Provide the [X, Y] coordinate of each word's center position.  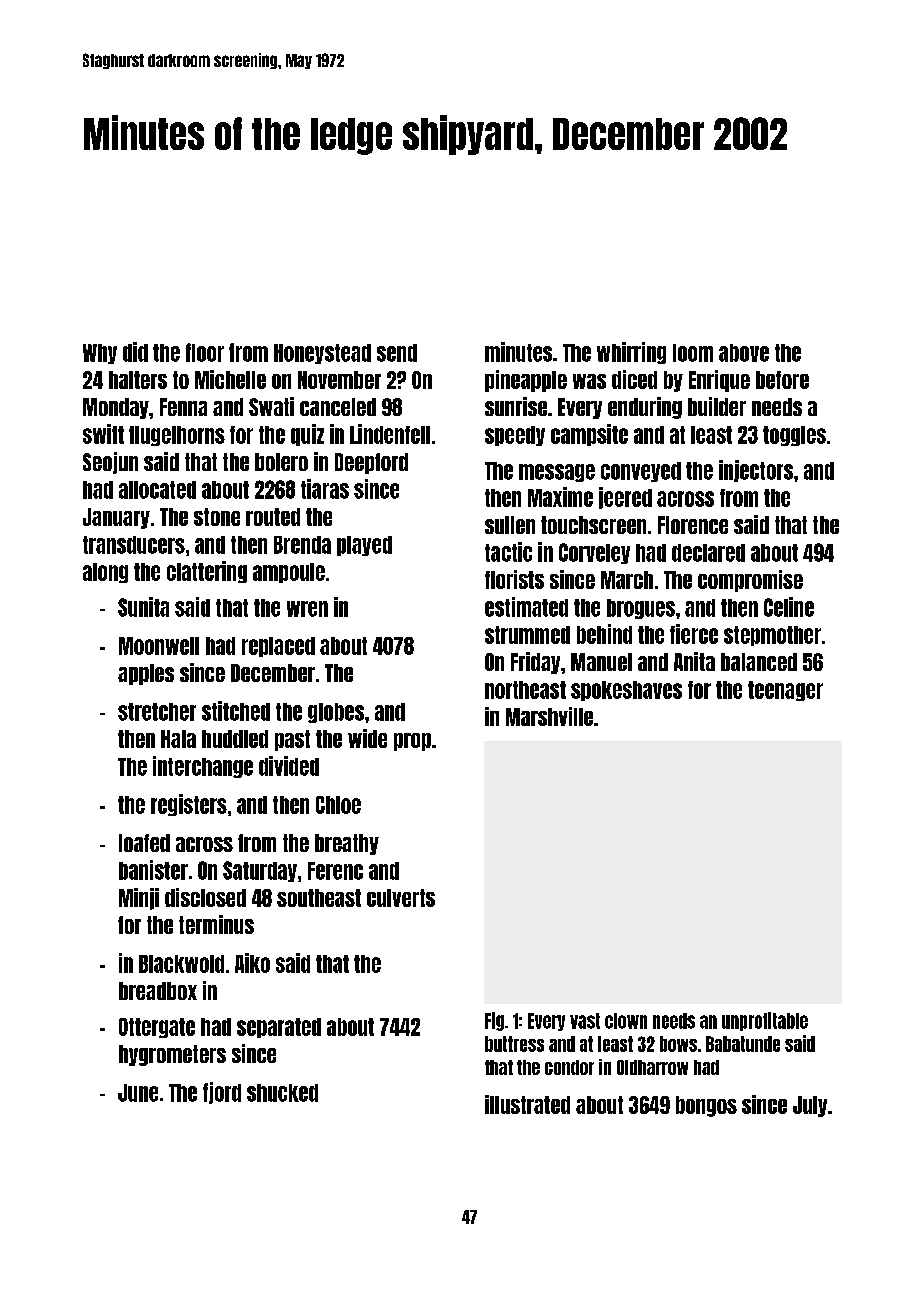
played [364, 546]
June [138, 1093]
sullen [510, 525]
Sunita [143, 607]
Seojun [110, 463]
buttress [514, 1044]
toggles [794, 436]
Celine [789, 607]
